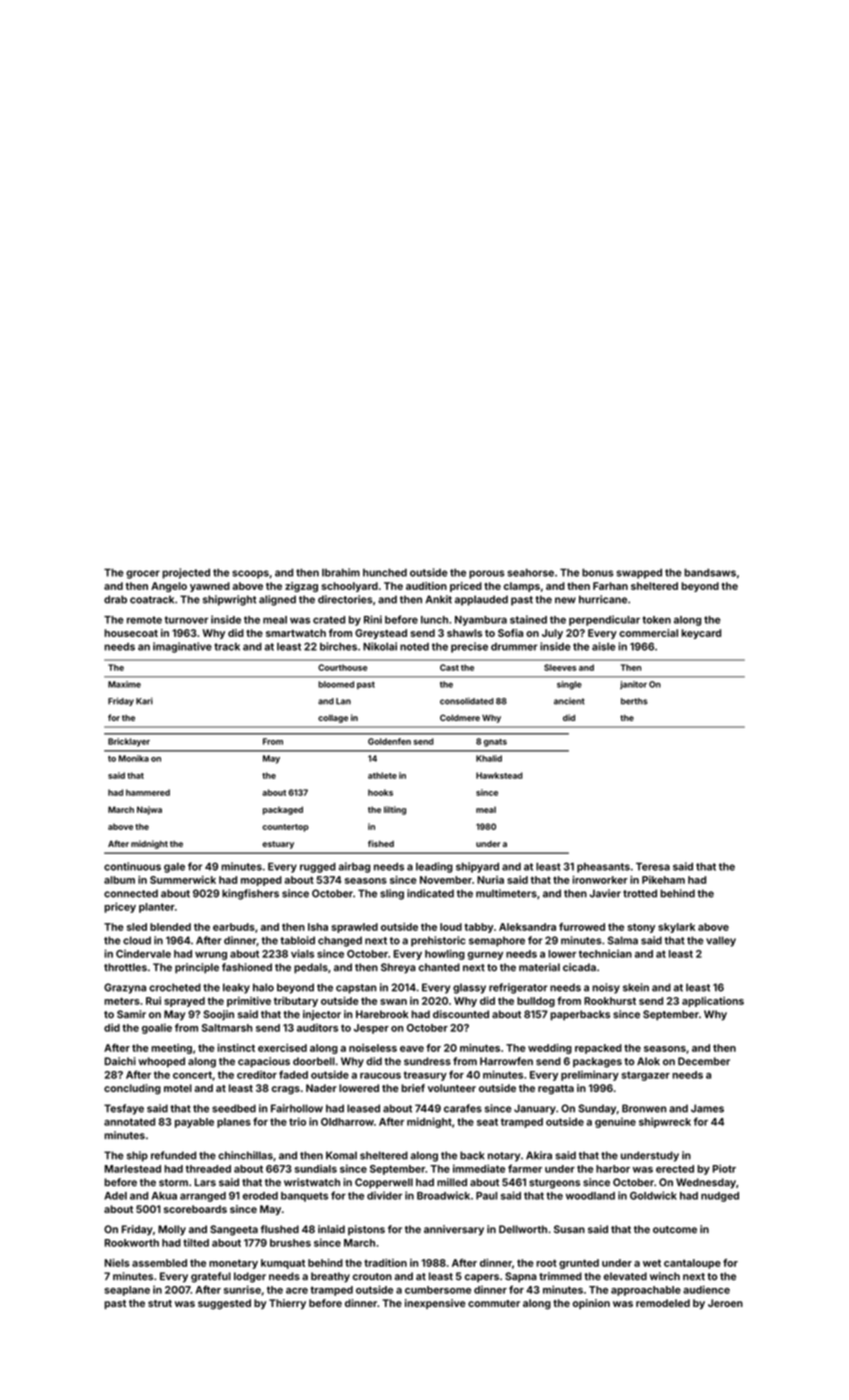  I want to click on Daichi, so click(120, 1061).
